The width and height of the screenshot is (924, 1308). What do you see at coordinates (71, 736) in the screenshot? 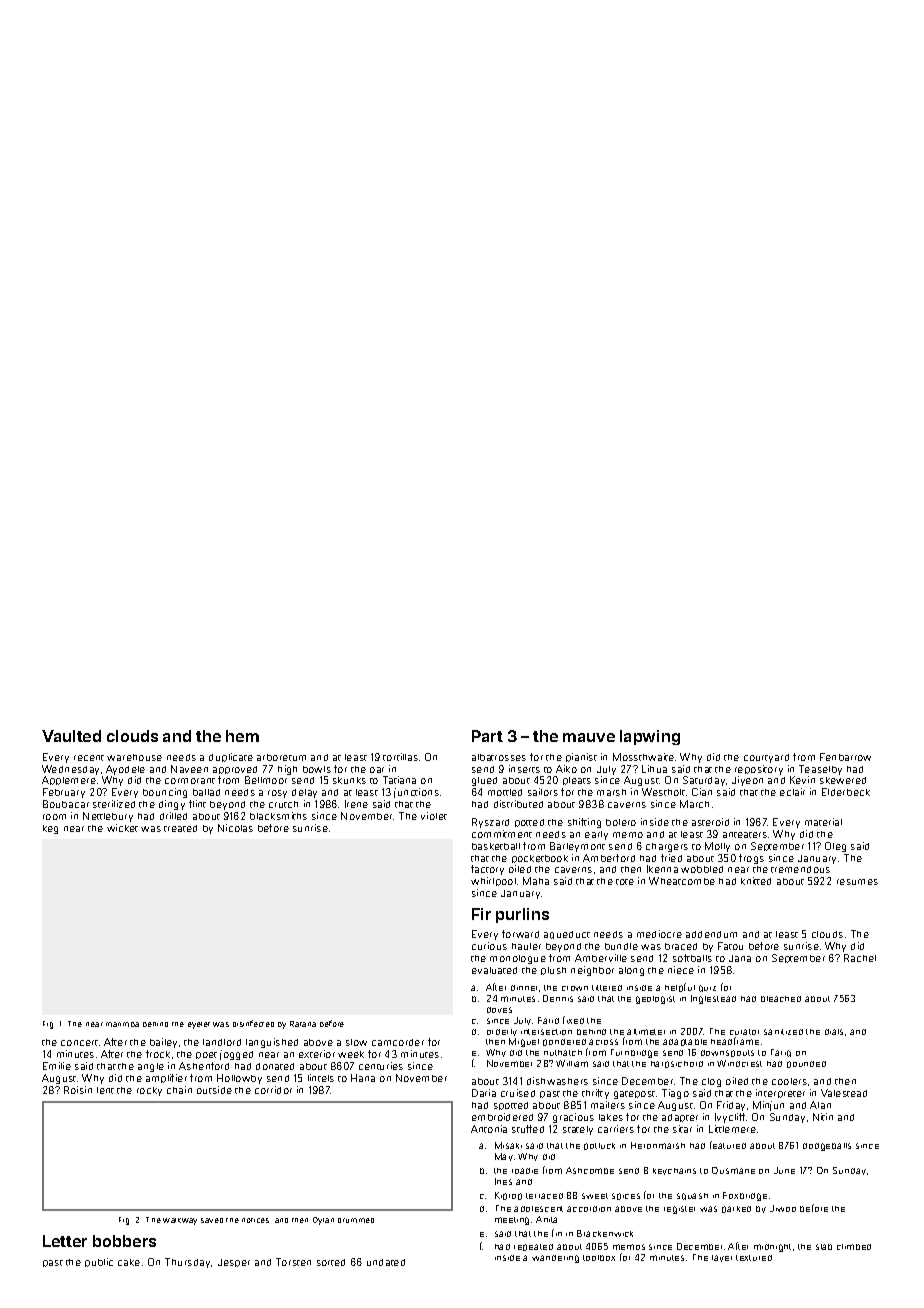
I see `Vaulted` at bounding box center [71, 736].
